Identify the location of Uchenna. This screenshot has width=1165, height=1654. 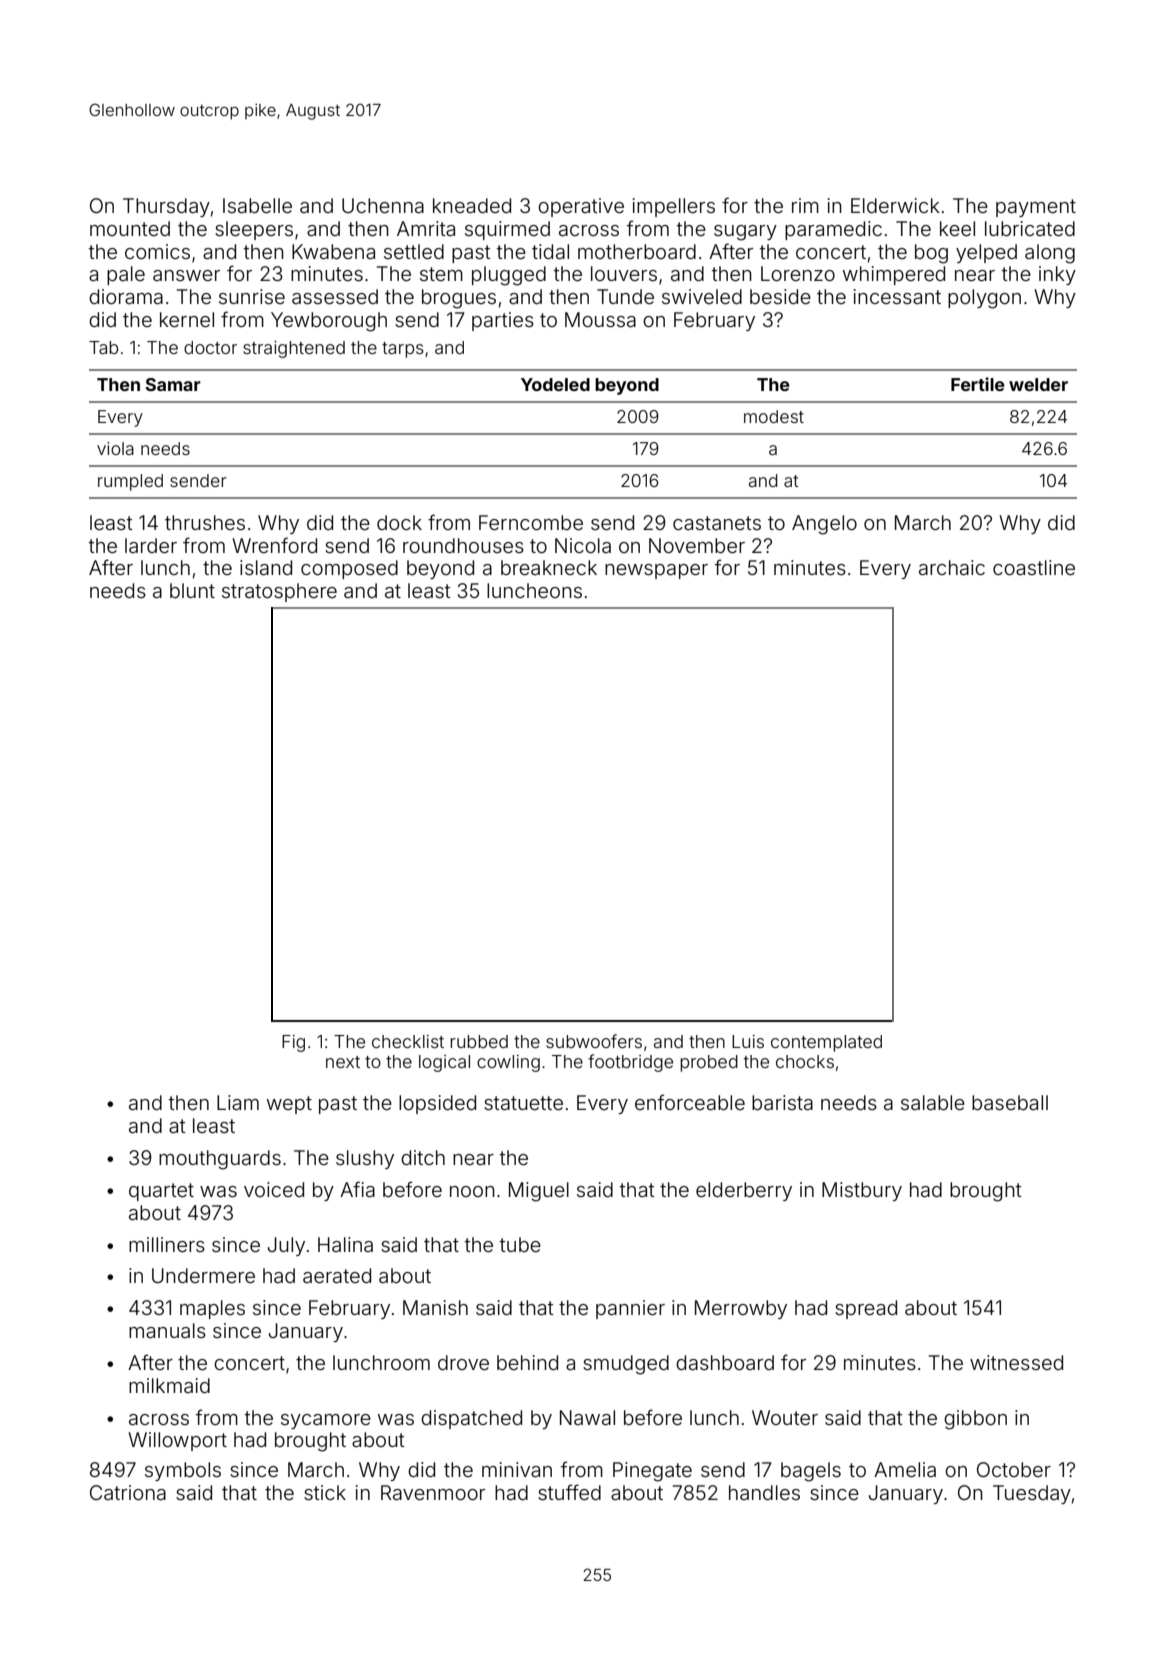
(383, 205).
